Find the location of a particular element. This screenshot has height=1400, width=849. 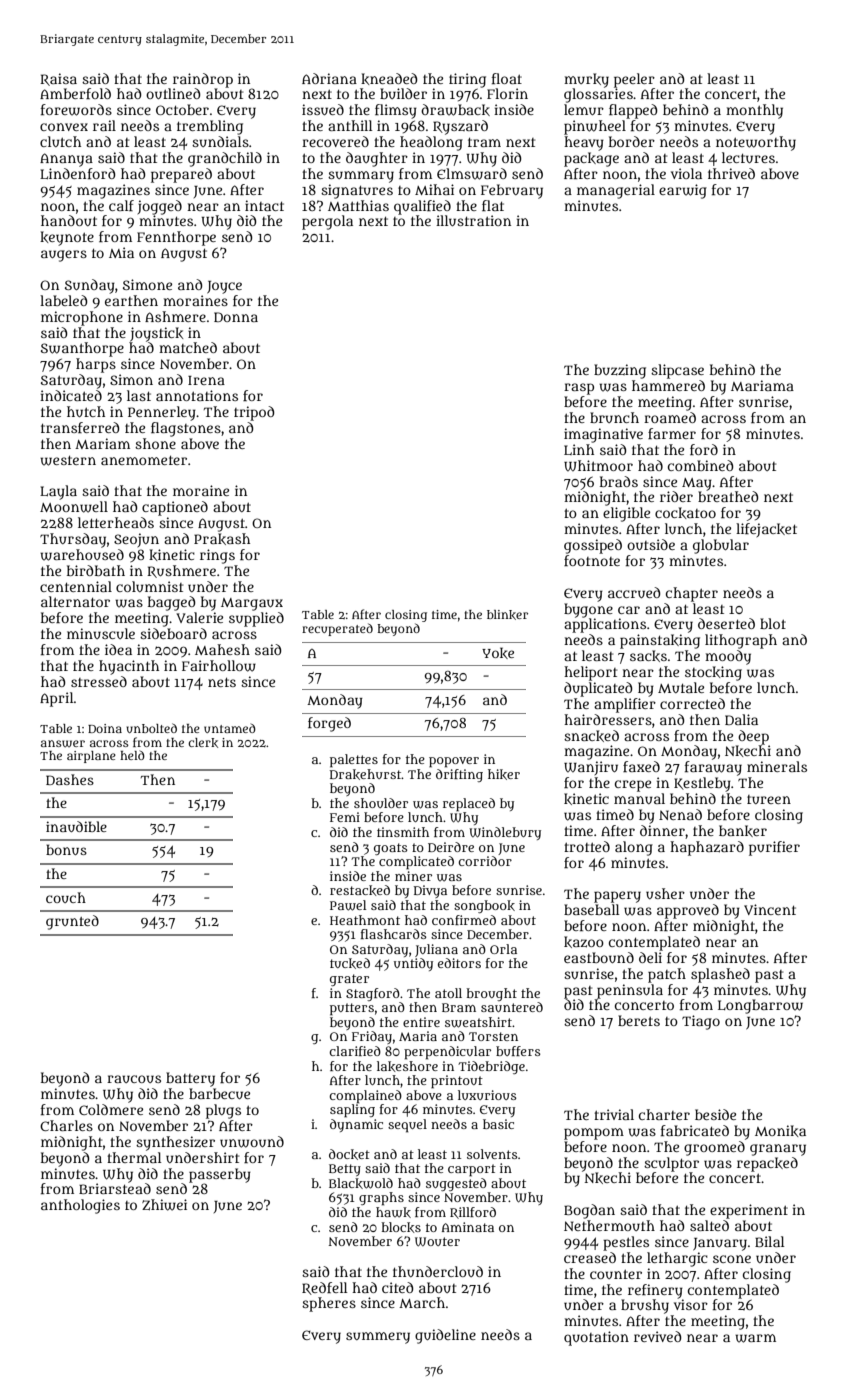

grunted is located at coordinates (72, 922).
